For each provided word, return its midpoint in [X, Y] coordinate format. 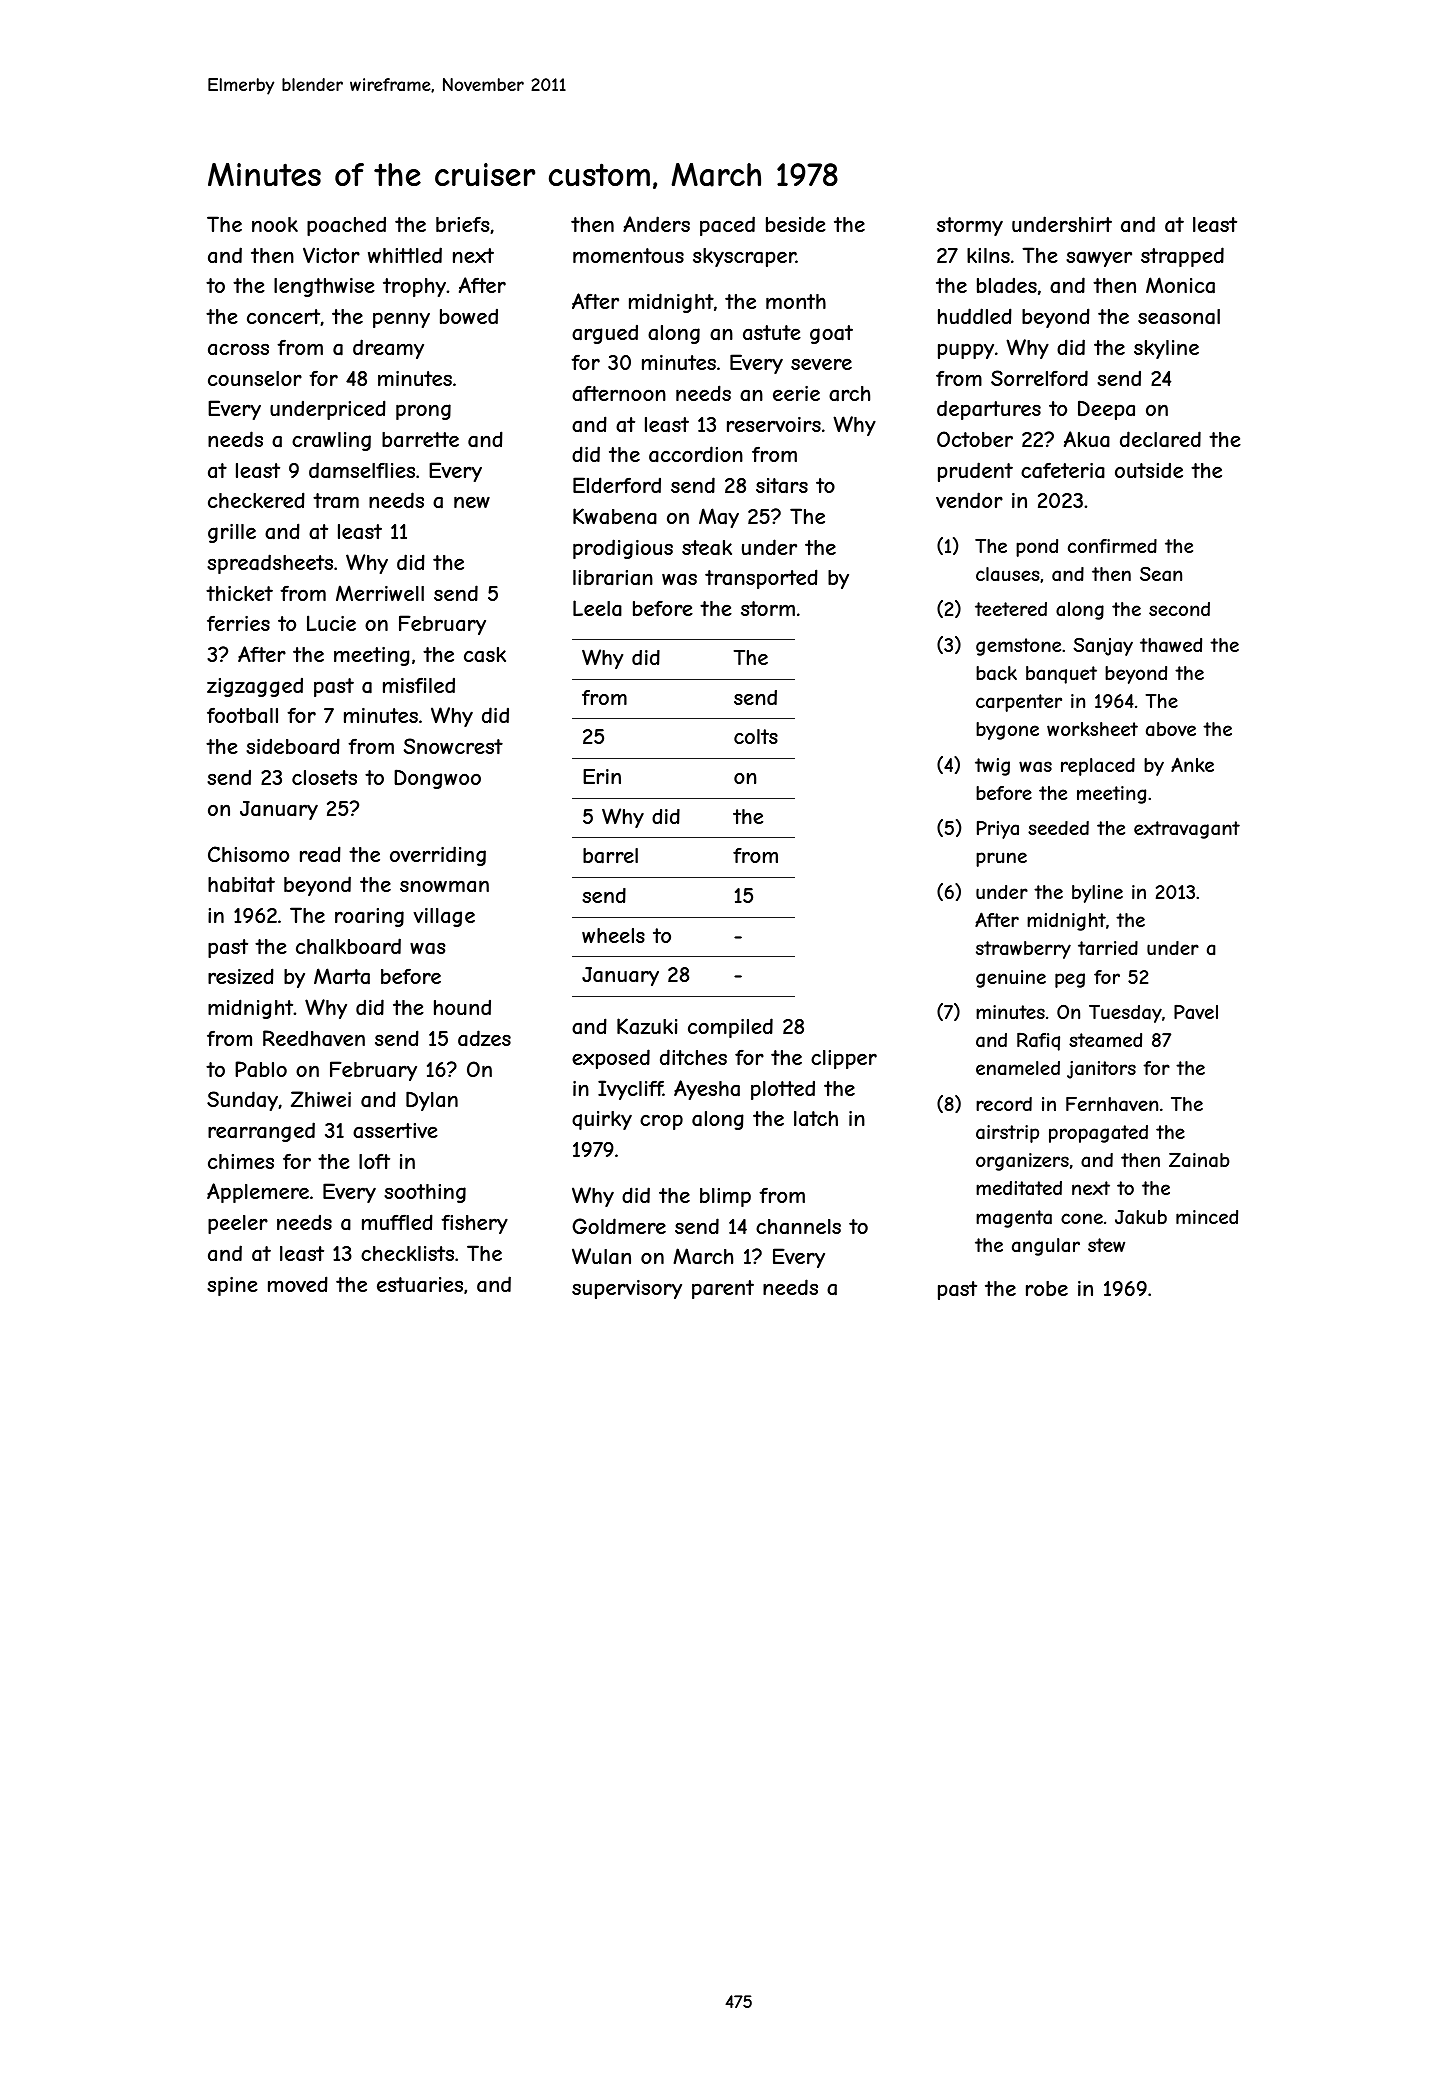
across [238, 349]
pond [1037, 548]
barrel [610, 856]
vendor [969, 500]
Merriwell [380, 593]
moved [298, 1284]
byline [1097, 894]
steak [707, 548]
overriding [438, 856]
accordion [696, 454]
